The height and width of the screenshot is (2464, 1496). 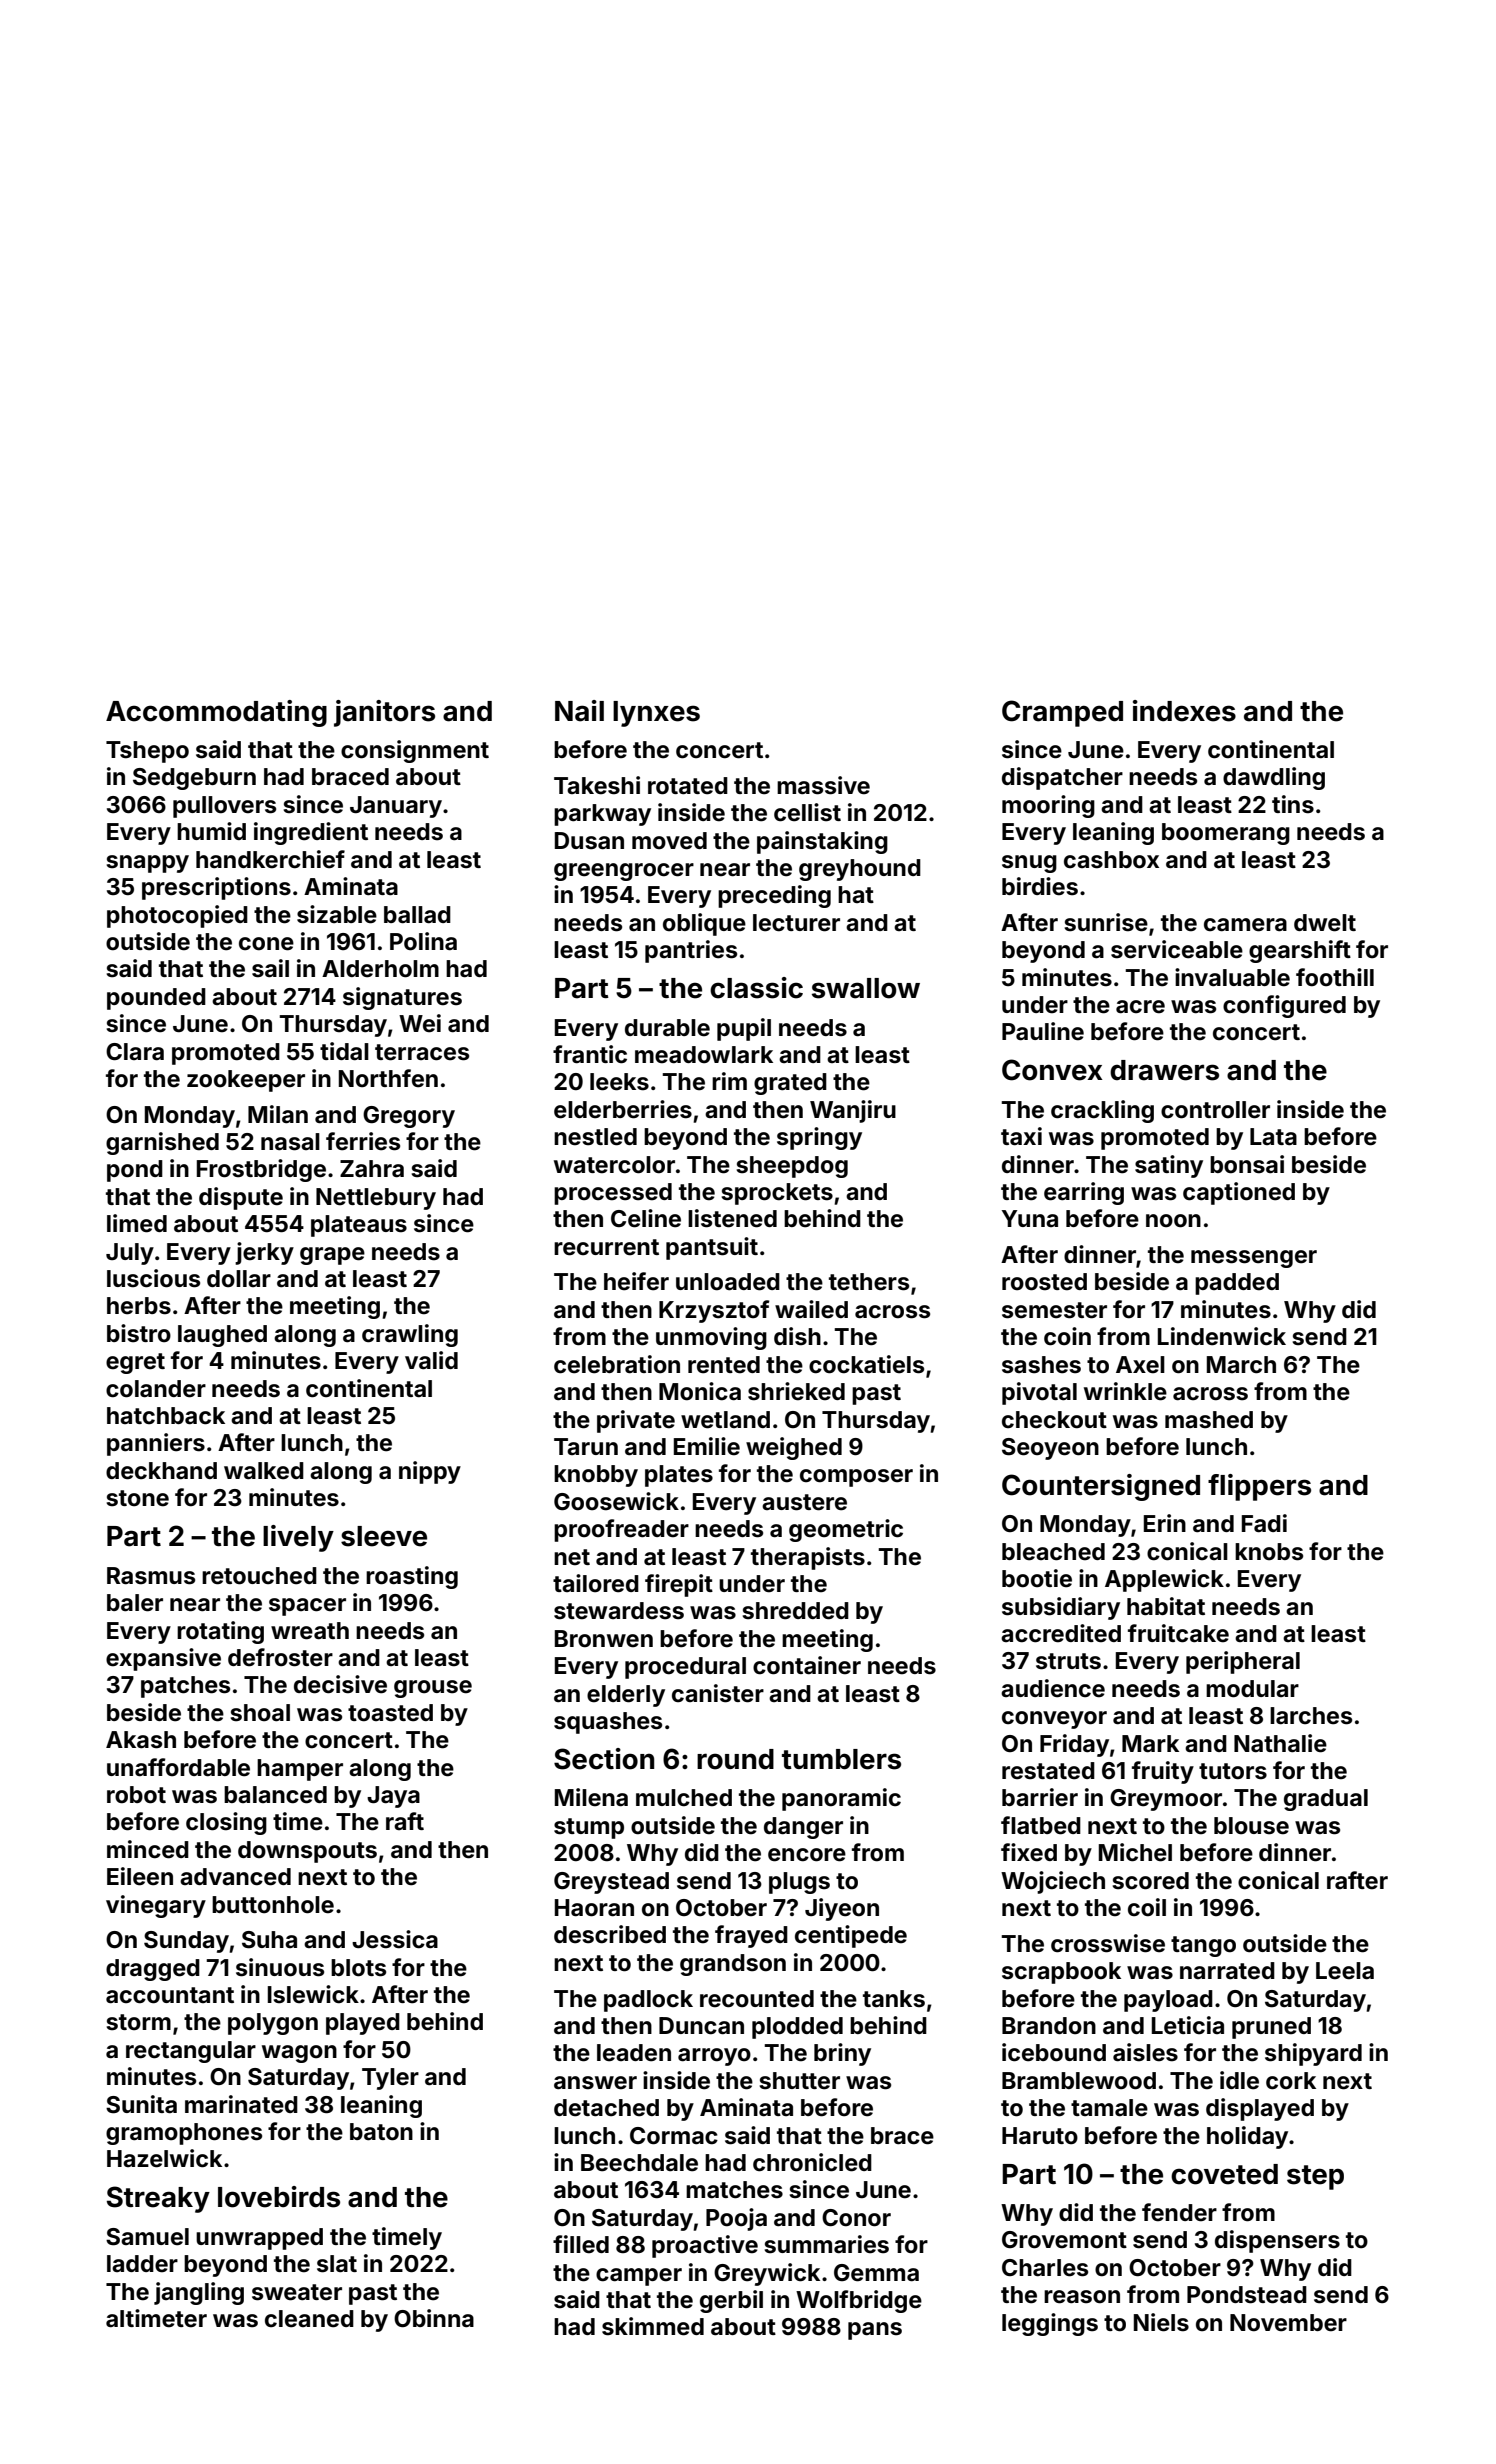 What do you see at coordinates (1241, 1365) in the screenshot?
I see `March` at bounding box center [1241, 1365].
